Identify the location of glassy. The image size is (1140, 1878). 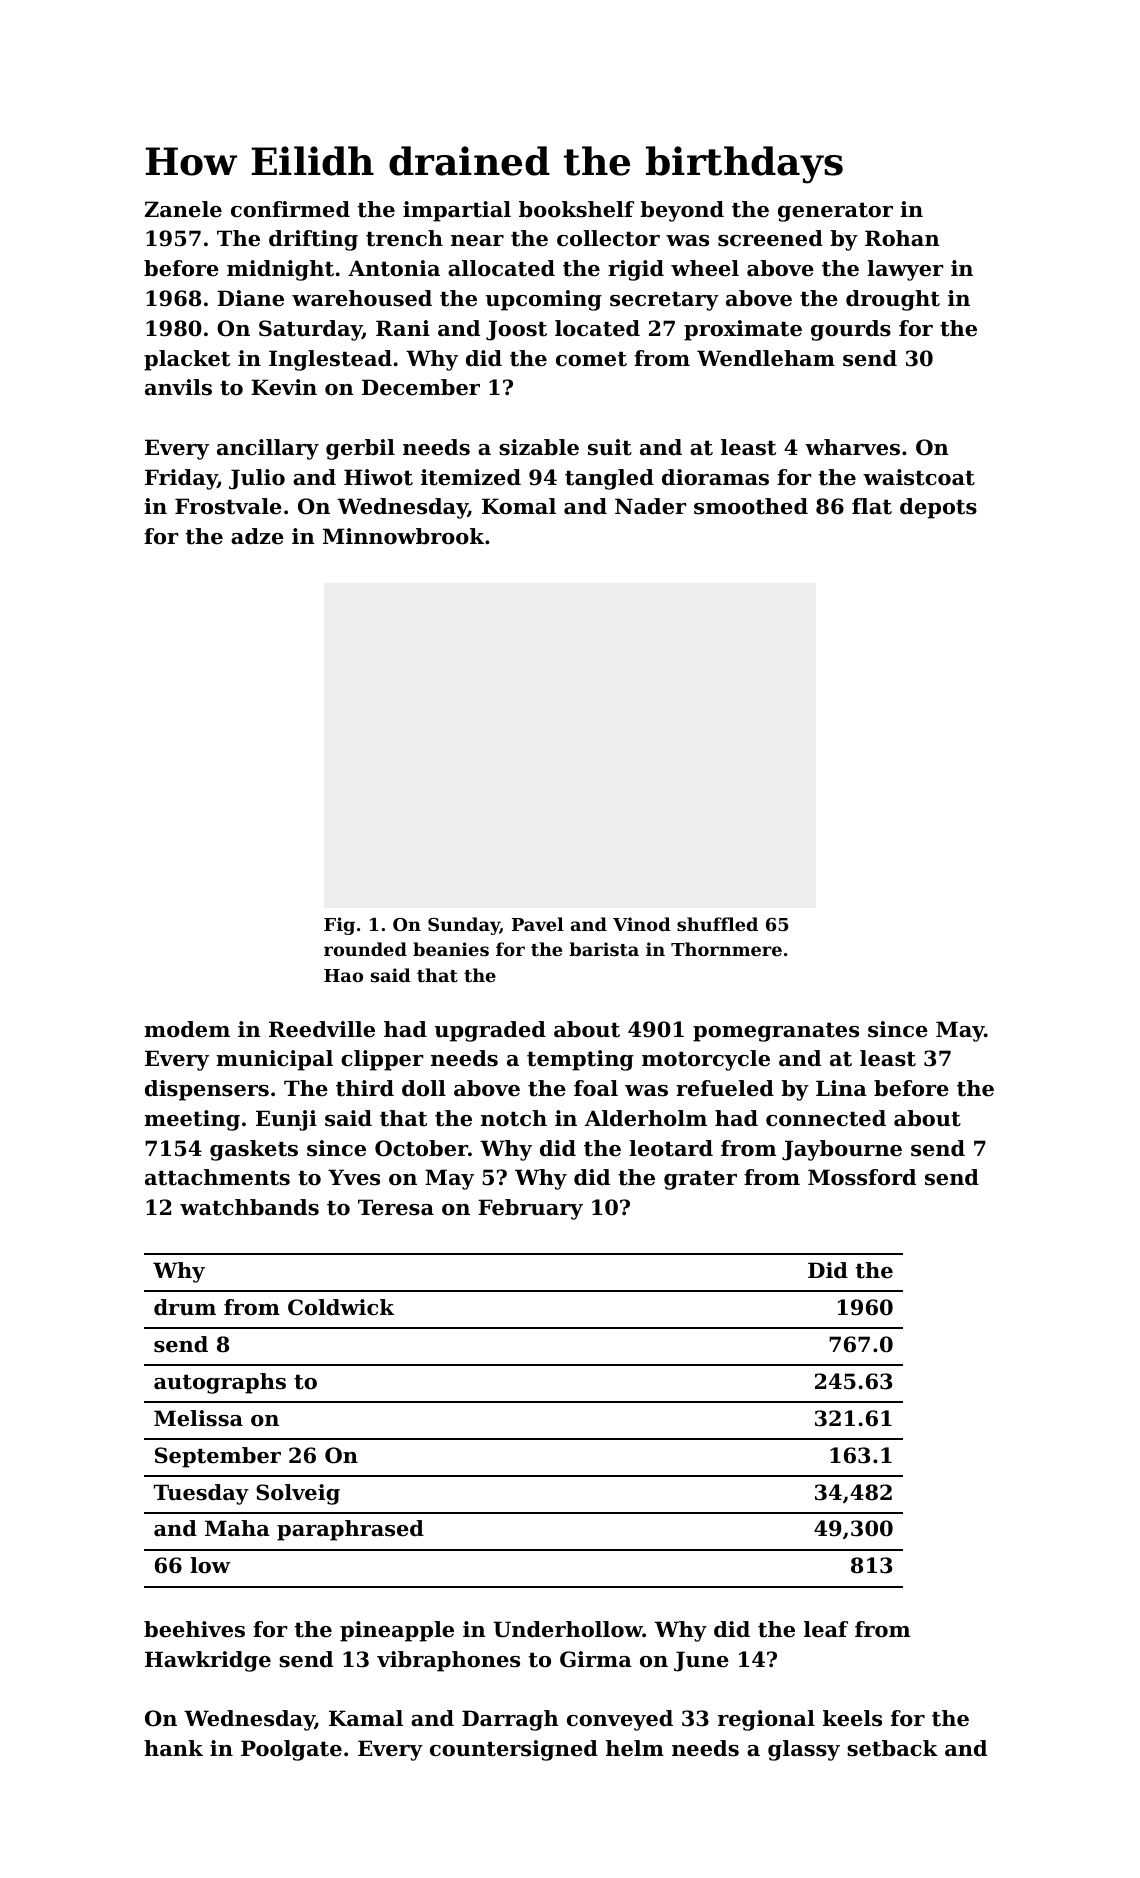
(804, 1750).
